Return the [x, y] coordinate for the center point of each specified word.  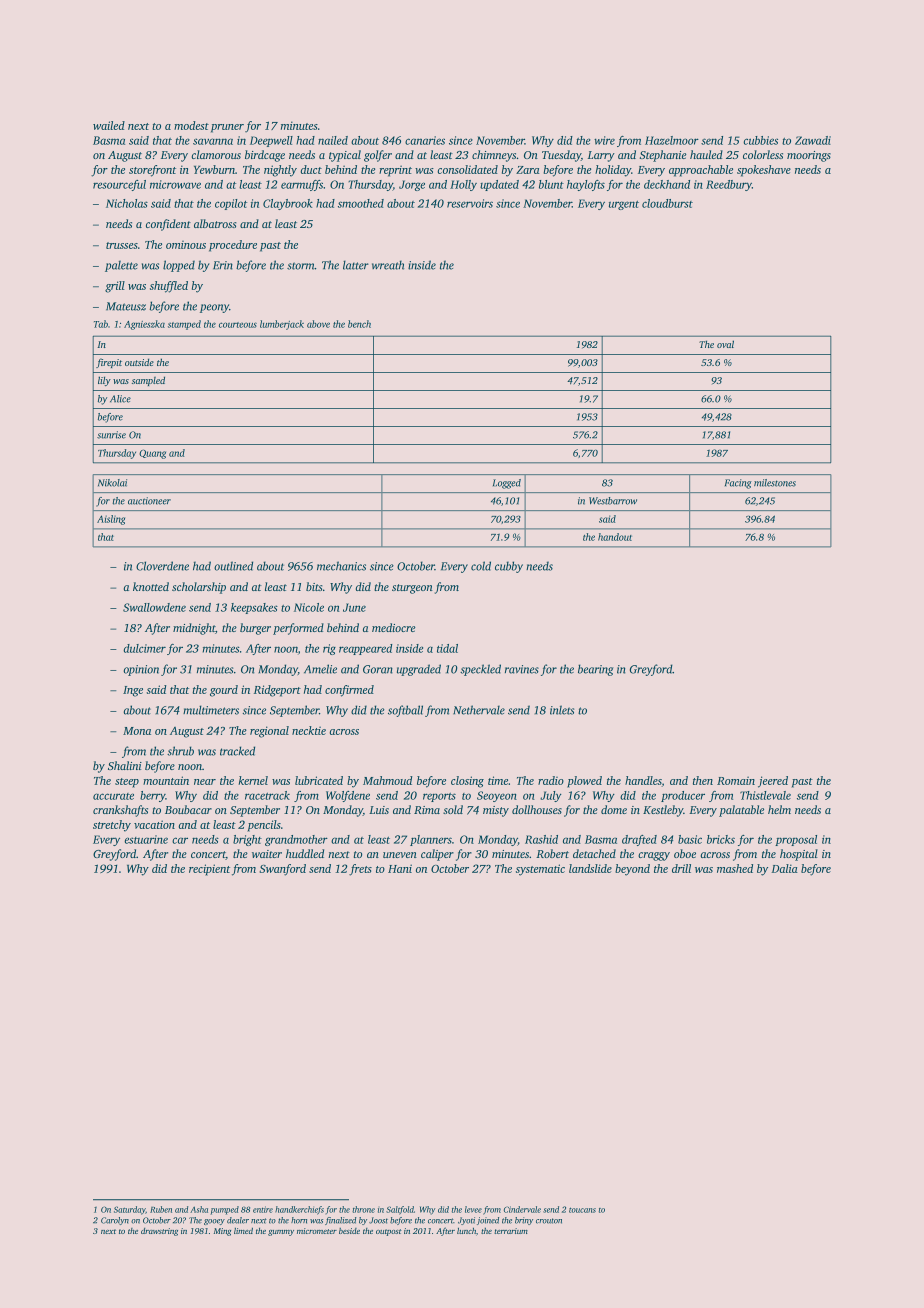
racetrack [267, 795]
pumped [224, 1210]
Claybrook [288, 204]
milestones [775, 483]
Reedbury [729, 185]
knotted [151, 586]
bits [314, 586]
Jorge [412, 185]
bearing [596, 670]
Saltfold [400, 1210]
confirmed [349, 691]
